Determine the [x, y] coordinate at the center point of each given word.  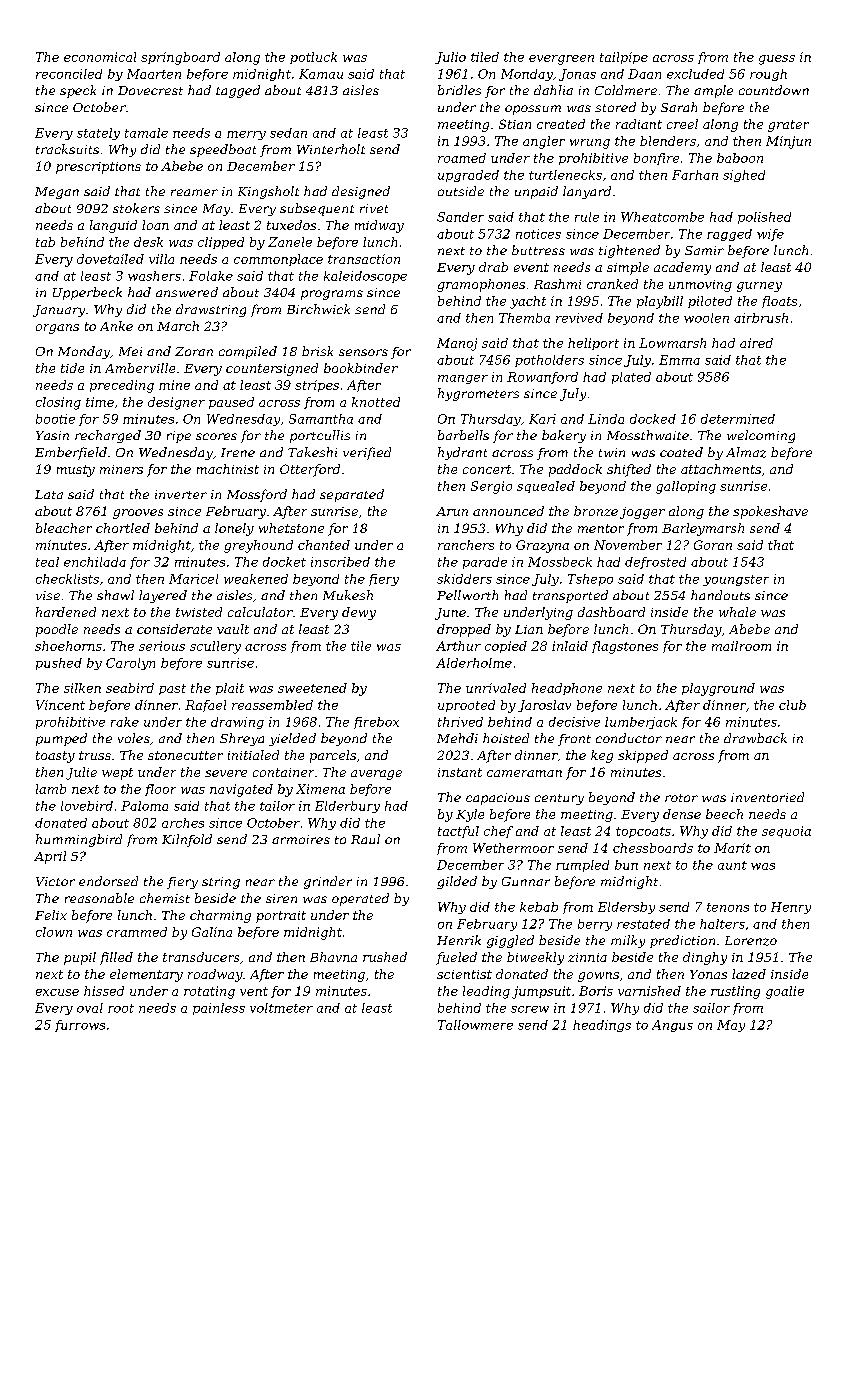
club [792, 705]
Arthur [458, 646]
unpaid [536, 192]
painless [219, 1009]
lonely [234, 529]
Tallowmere [475, 1025]
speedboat [223, 150]
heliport [593, 344]
